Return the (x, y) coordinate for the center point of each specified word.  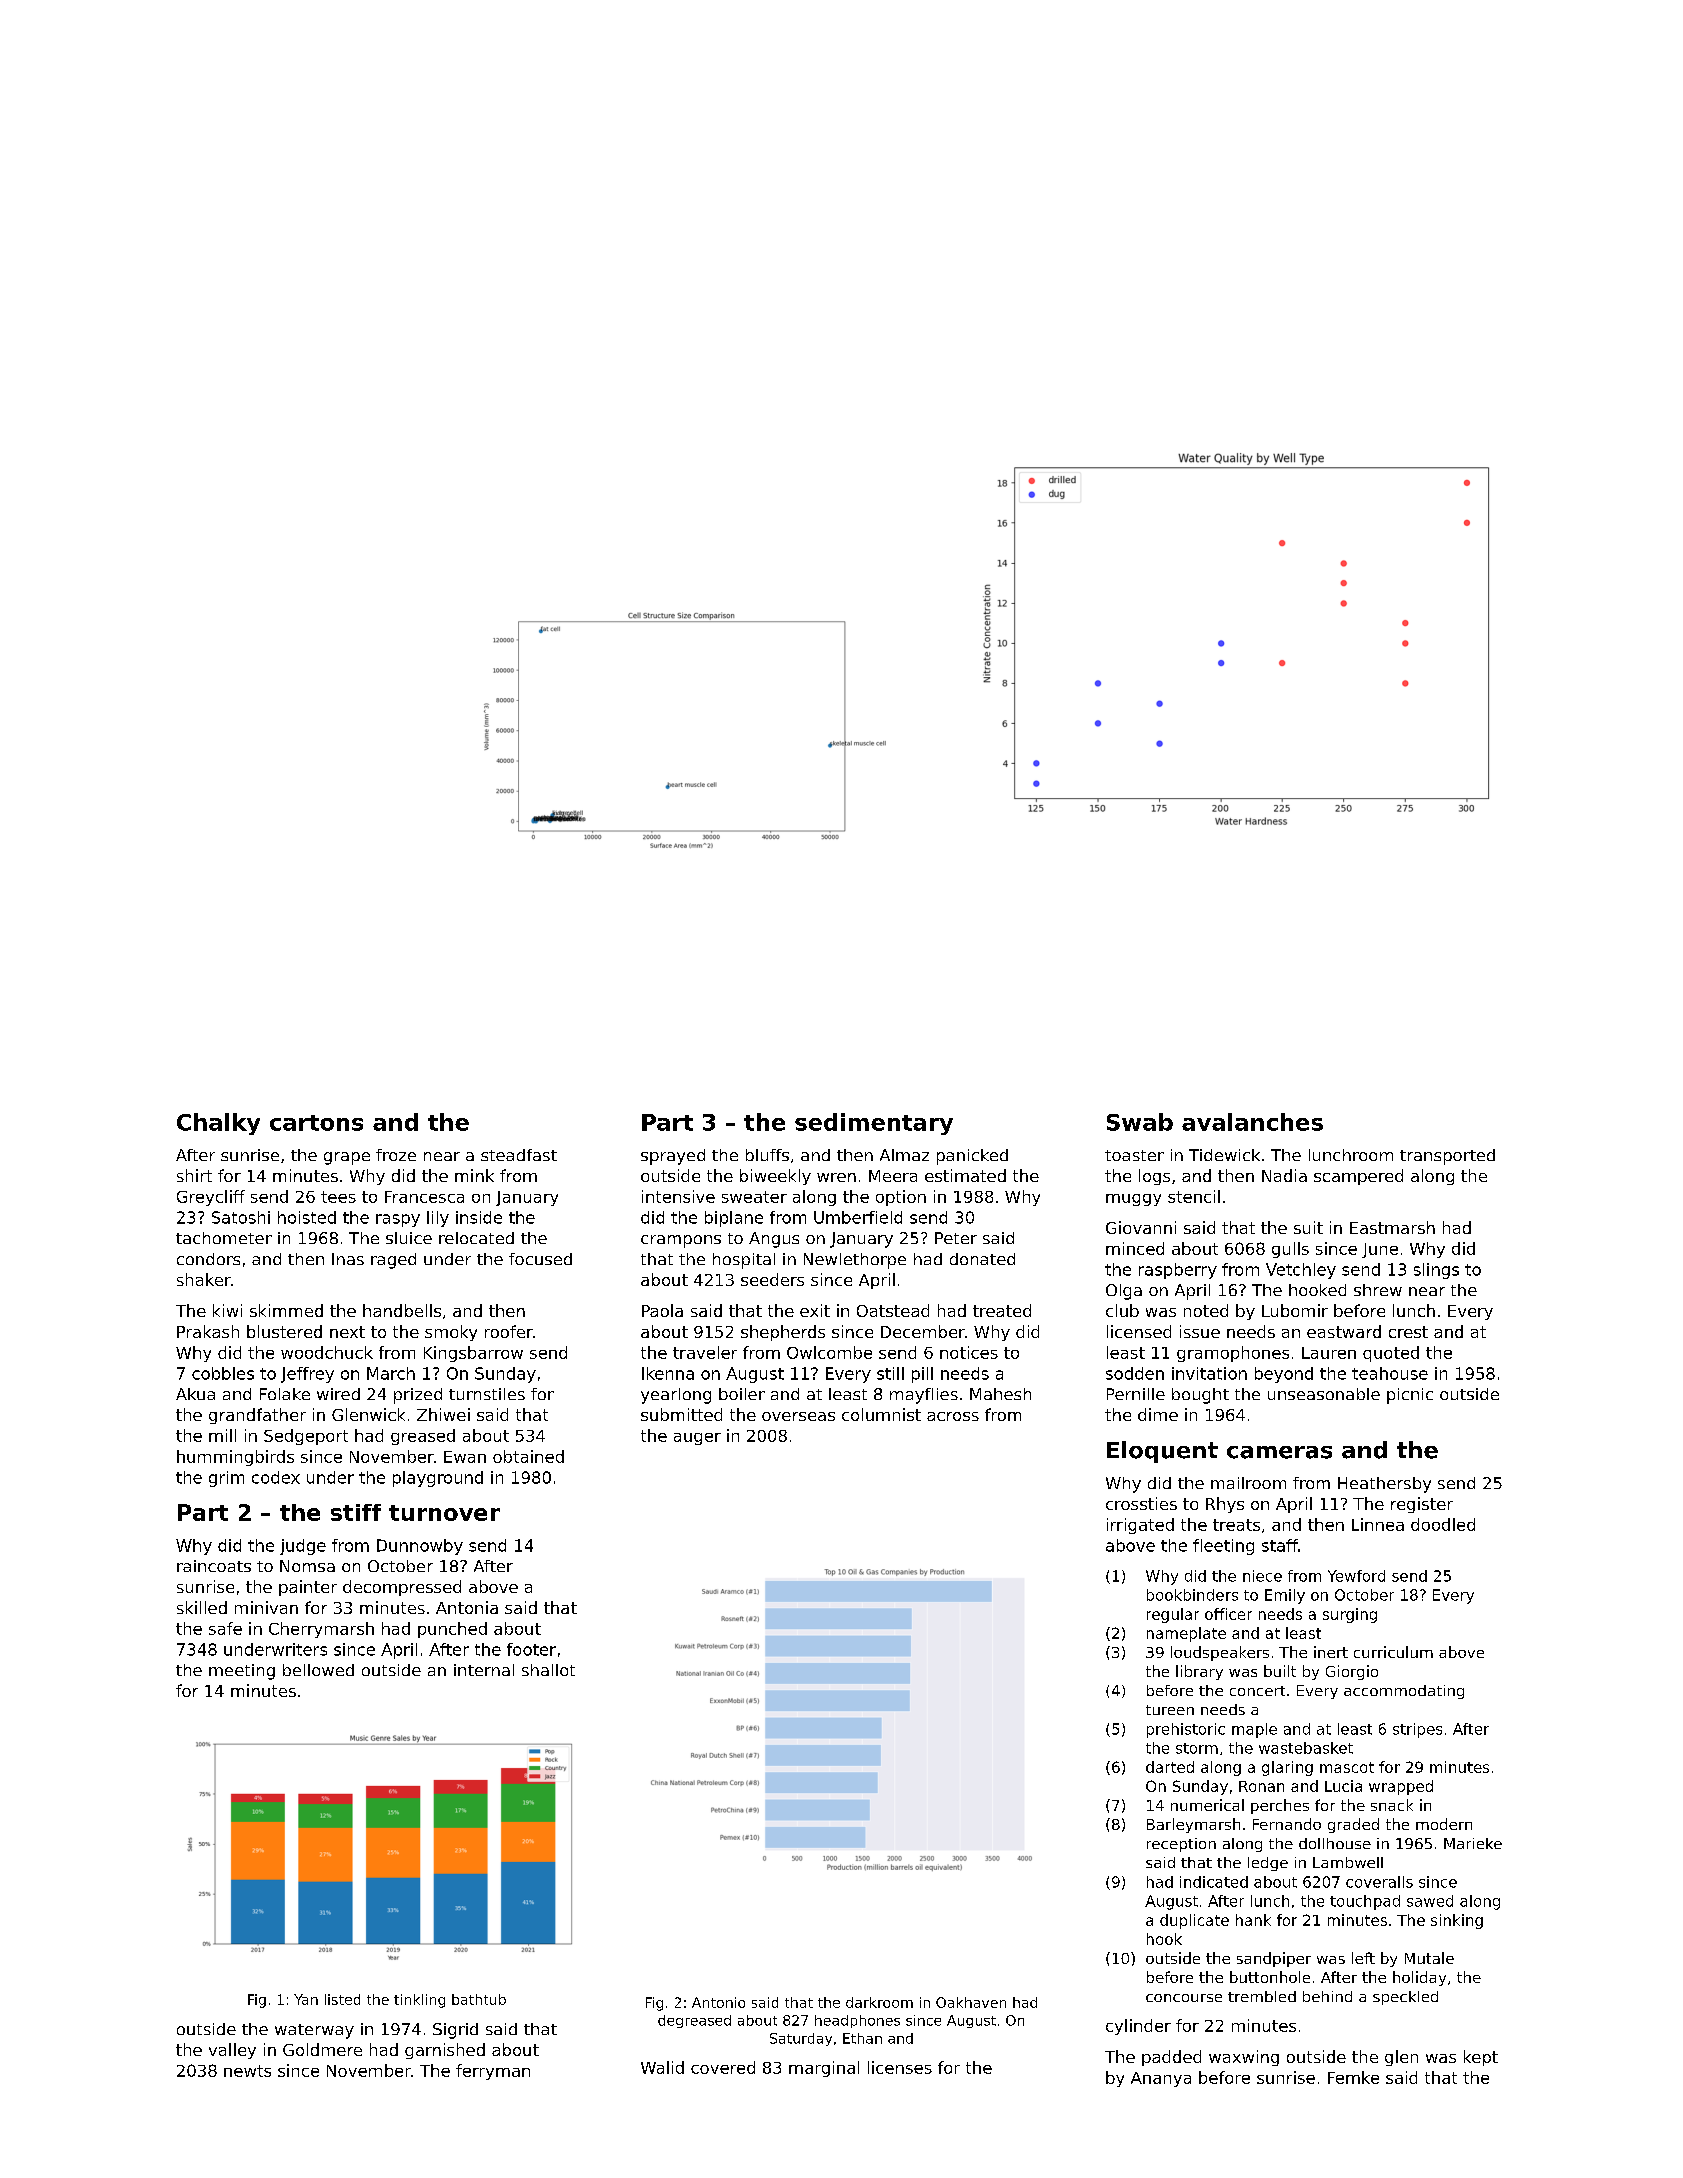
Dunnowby (420, 1547)
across (953, 1416)
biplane (734, 1219)
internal (484, 1670)
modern (1444, 1824)
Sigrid (455, 2031)
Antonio (718, 2002)
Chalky (218, 1124)
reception (1181, 1845)
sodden (1135, 1373)
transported (1447, 1157)
